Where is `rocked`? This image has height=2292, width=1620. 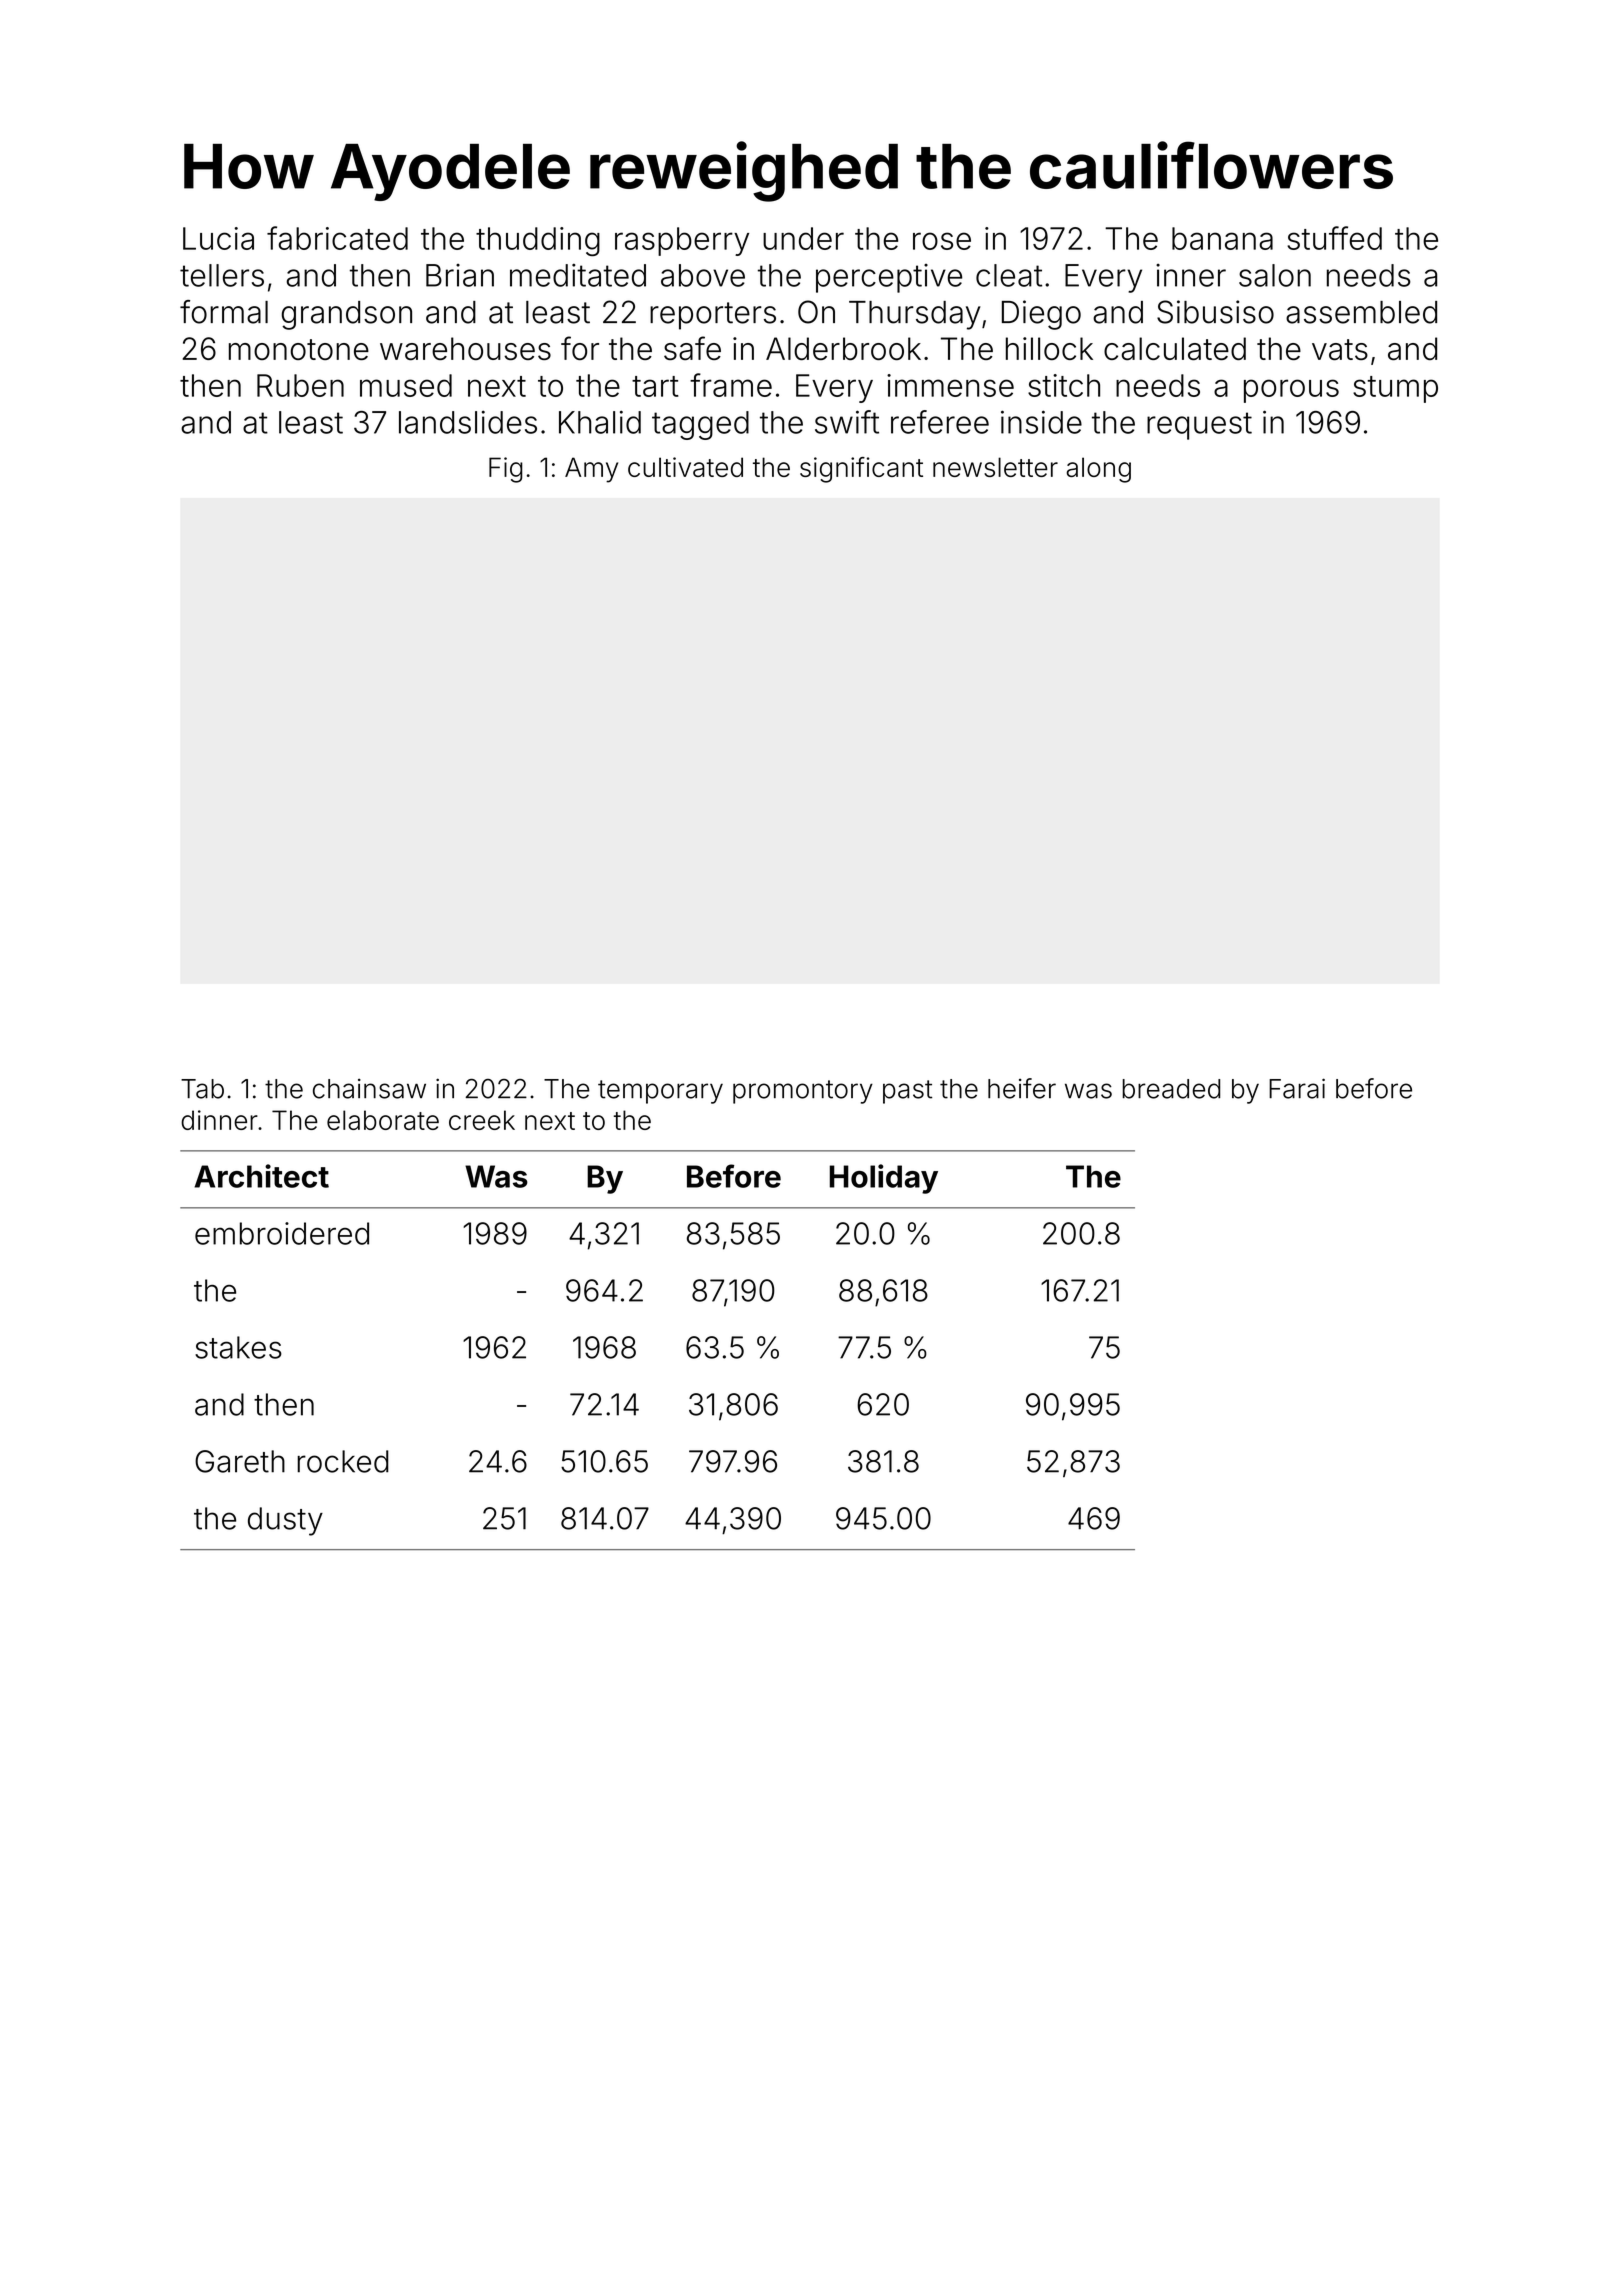 rocked is located at coordinates (343, 1461).
